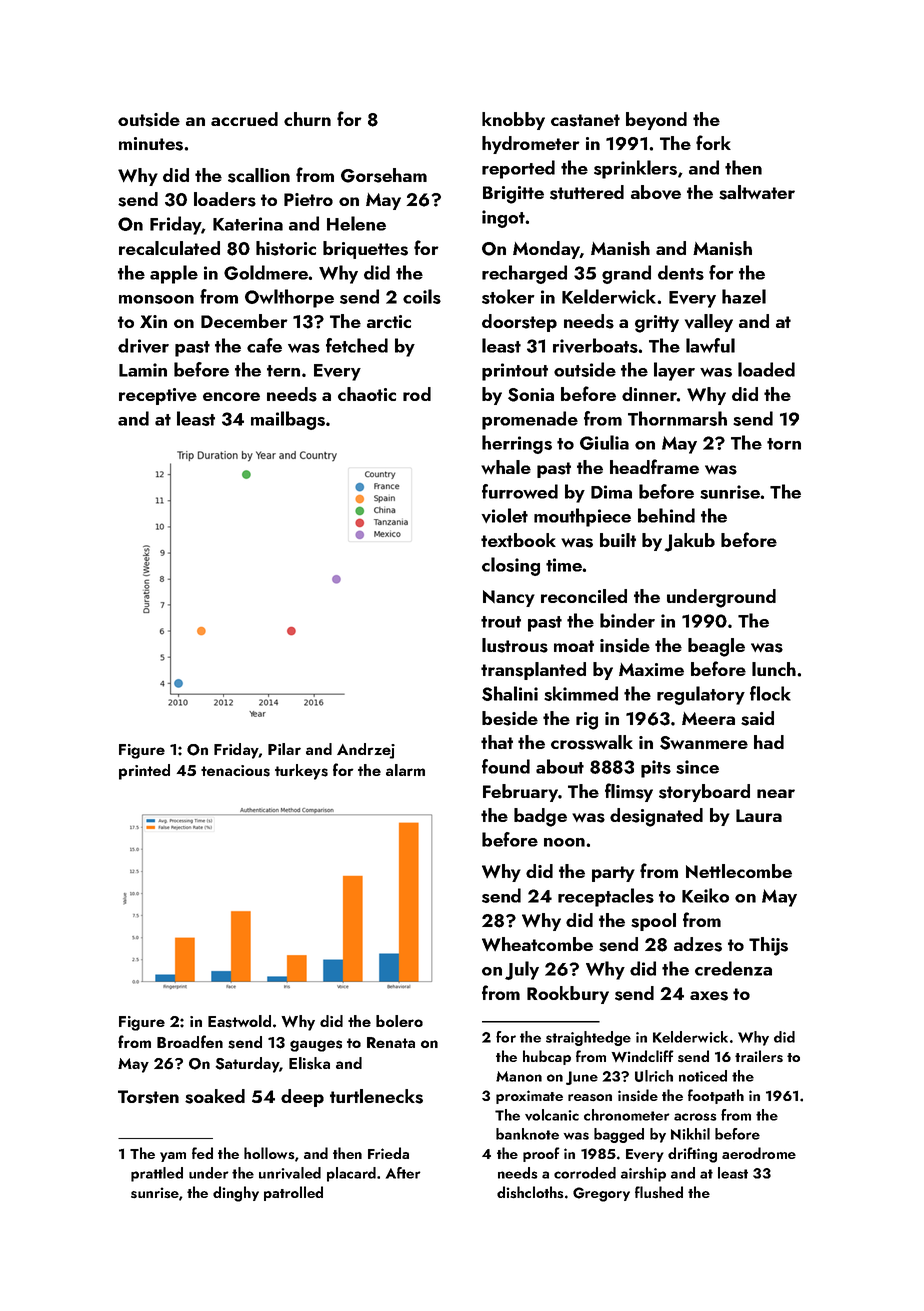 This page has height=1311, width=924. What do you see at coordinates (144, 772) in the page?
I see `printed` at bounding box center [144, 772].
